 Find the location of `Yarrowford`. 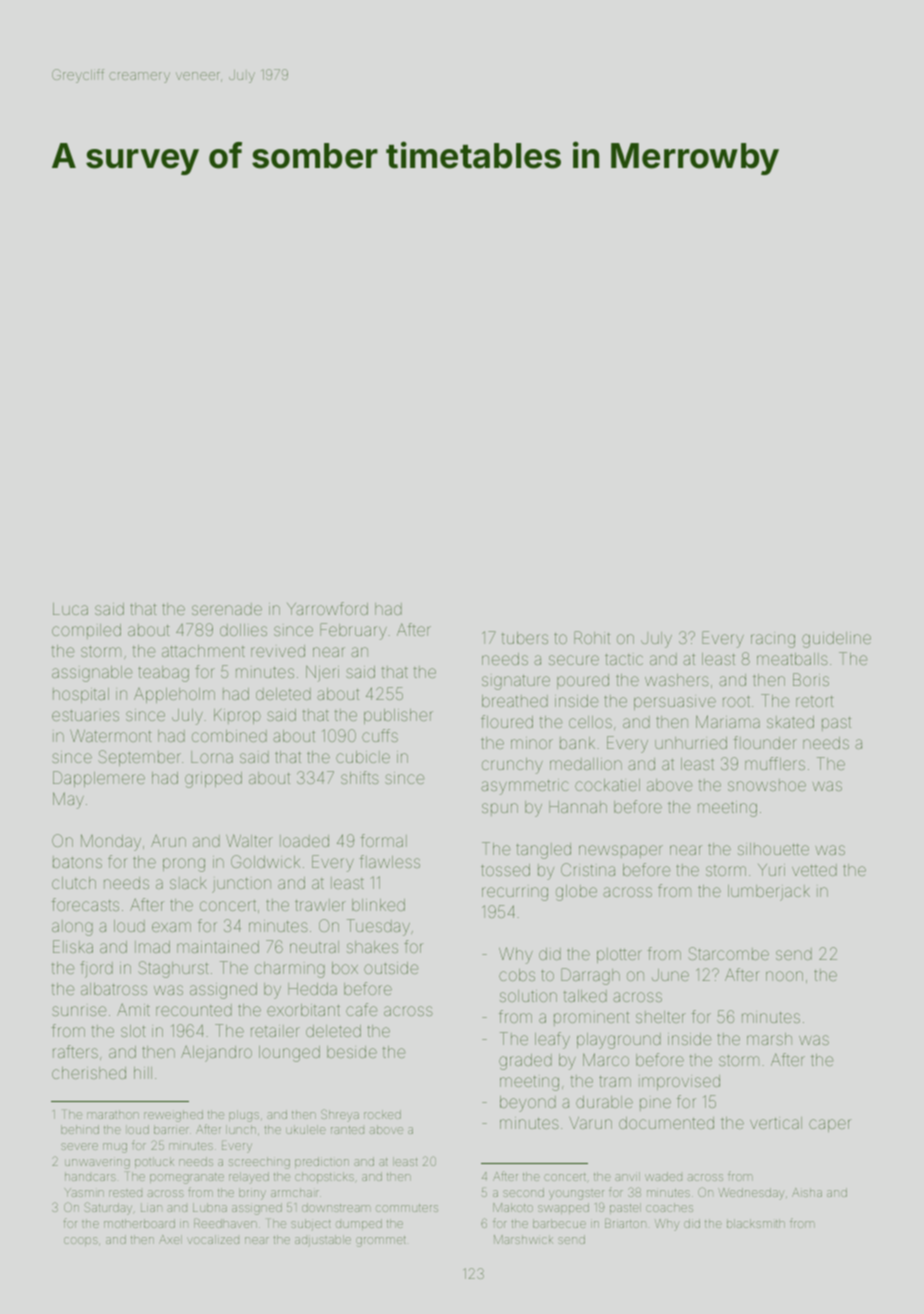

Yarrowford is located at coordinates (327, 608).
